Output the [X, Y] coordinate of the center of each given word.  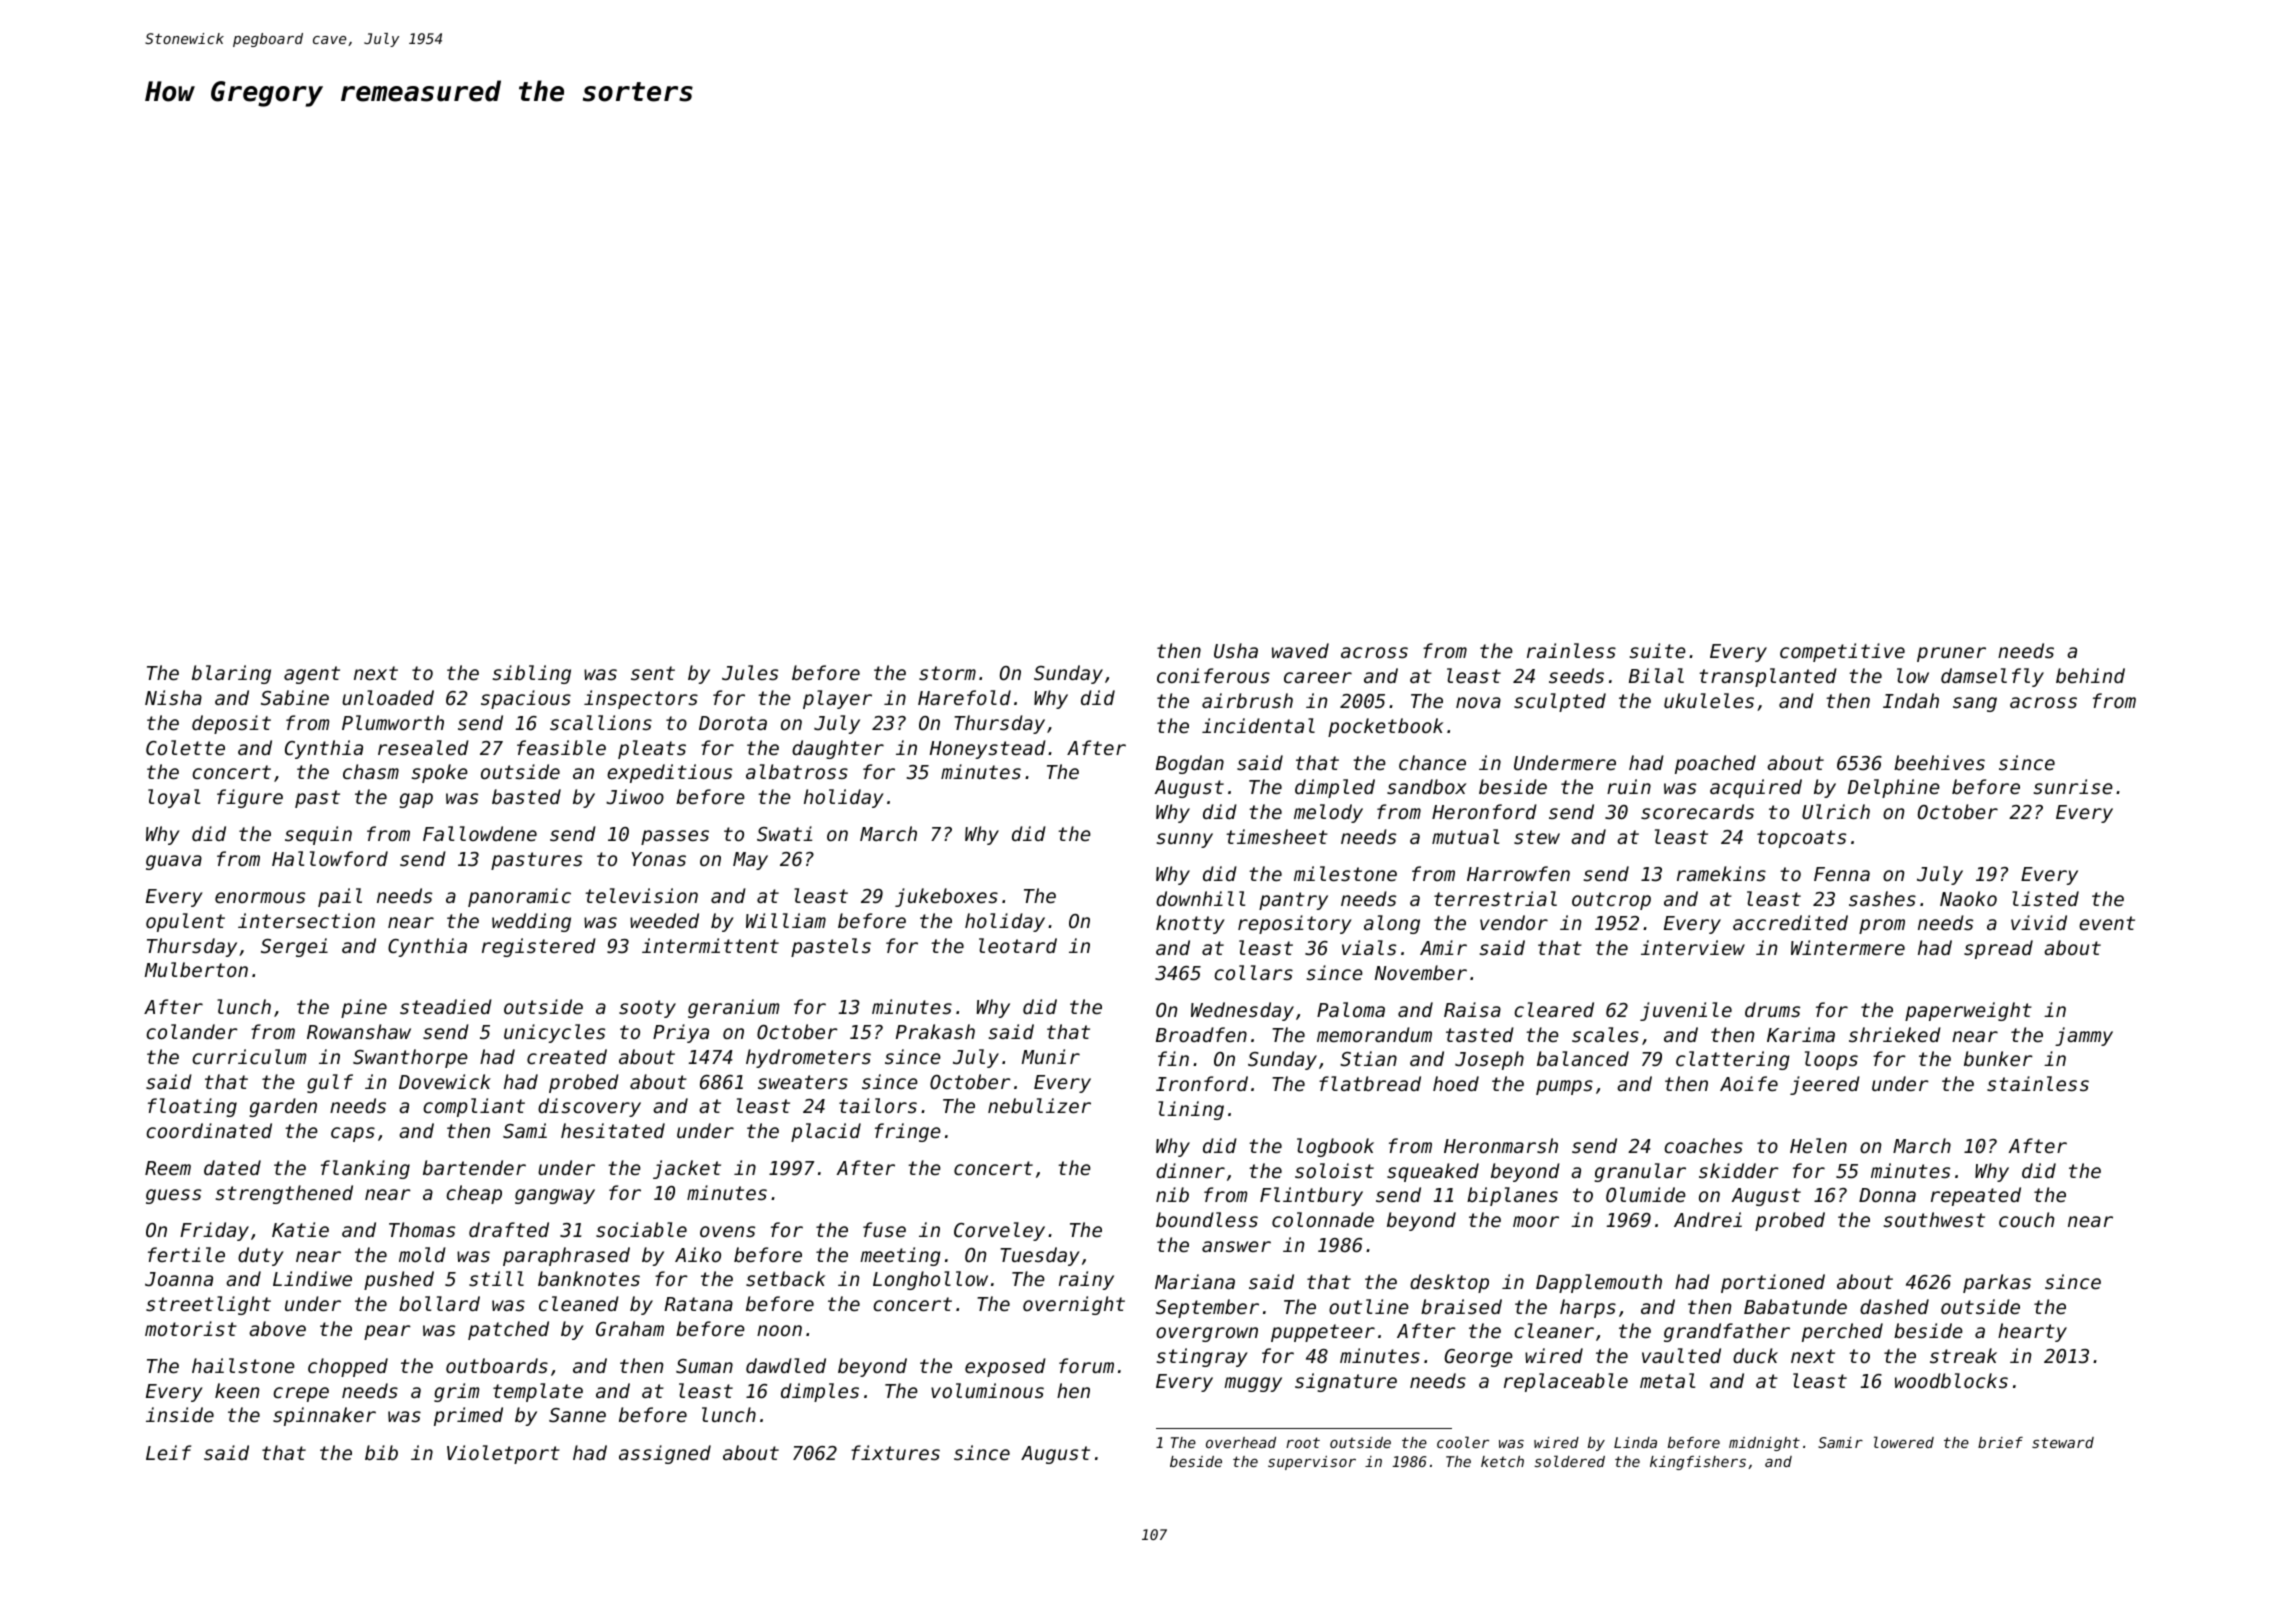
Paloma [1351, 1009]
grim [456, 1392]
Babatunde [1795, 1306]
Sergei [294, 947]
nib [1172, 1194]
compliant [474, 1107]
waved [1300, 650]
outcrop [1611, 901]
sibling [531, 674]
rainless [1571, 650]
